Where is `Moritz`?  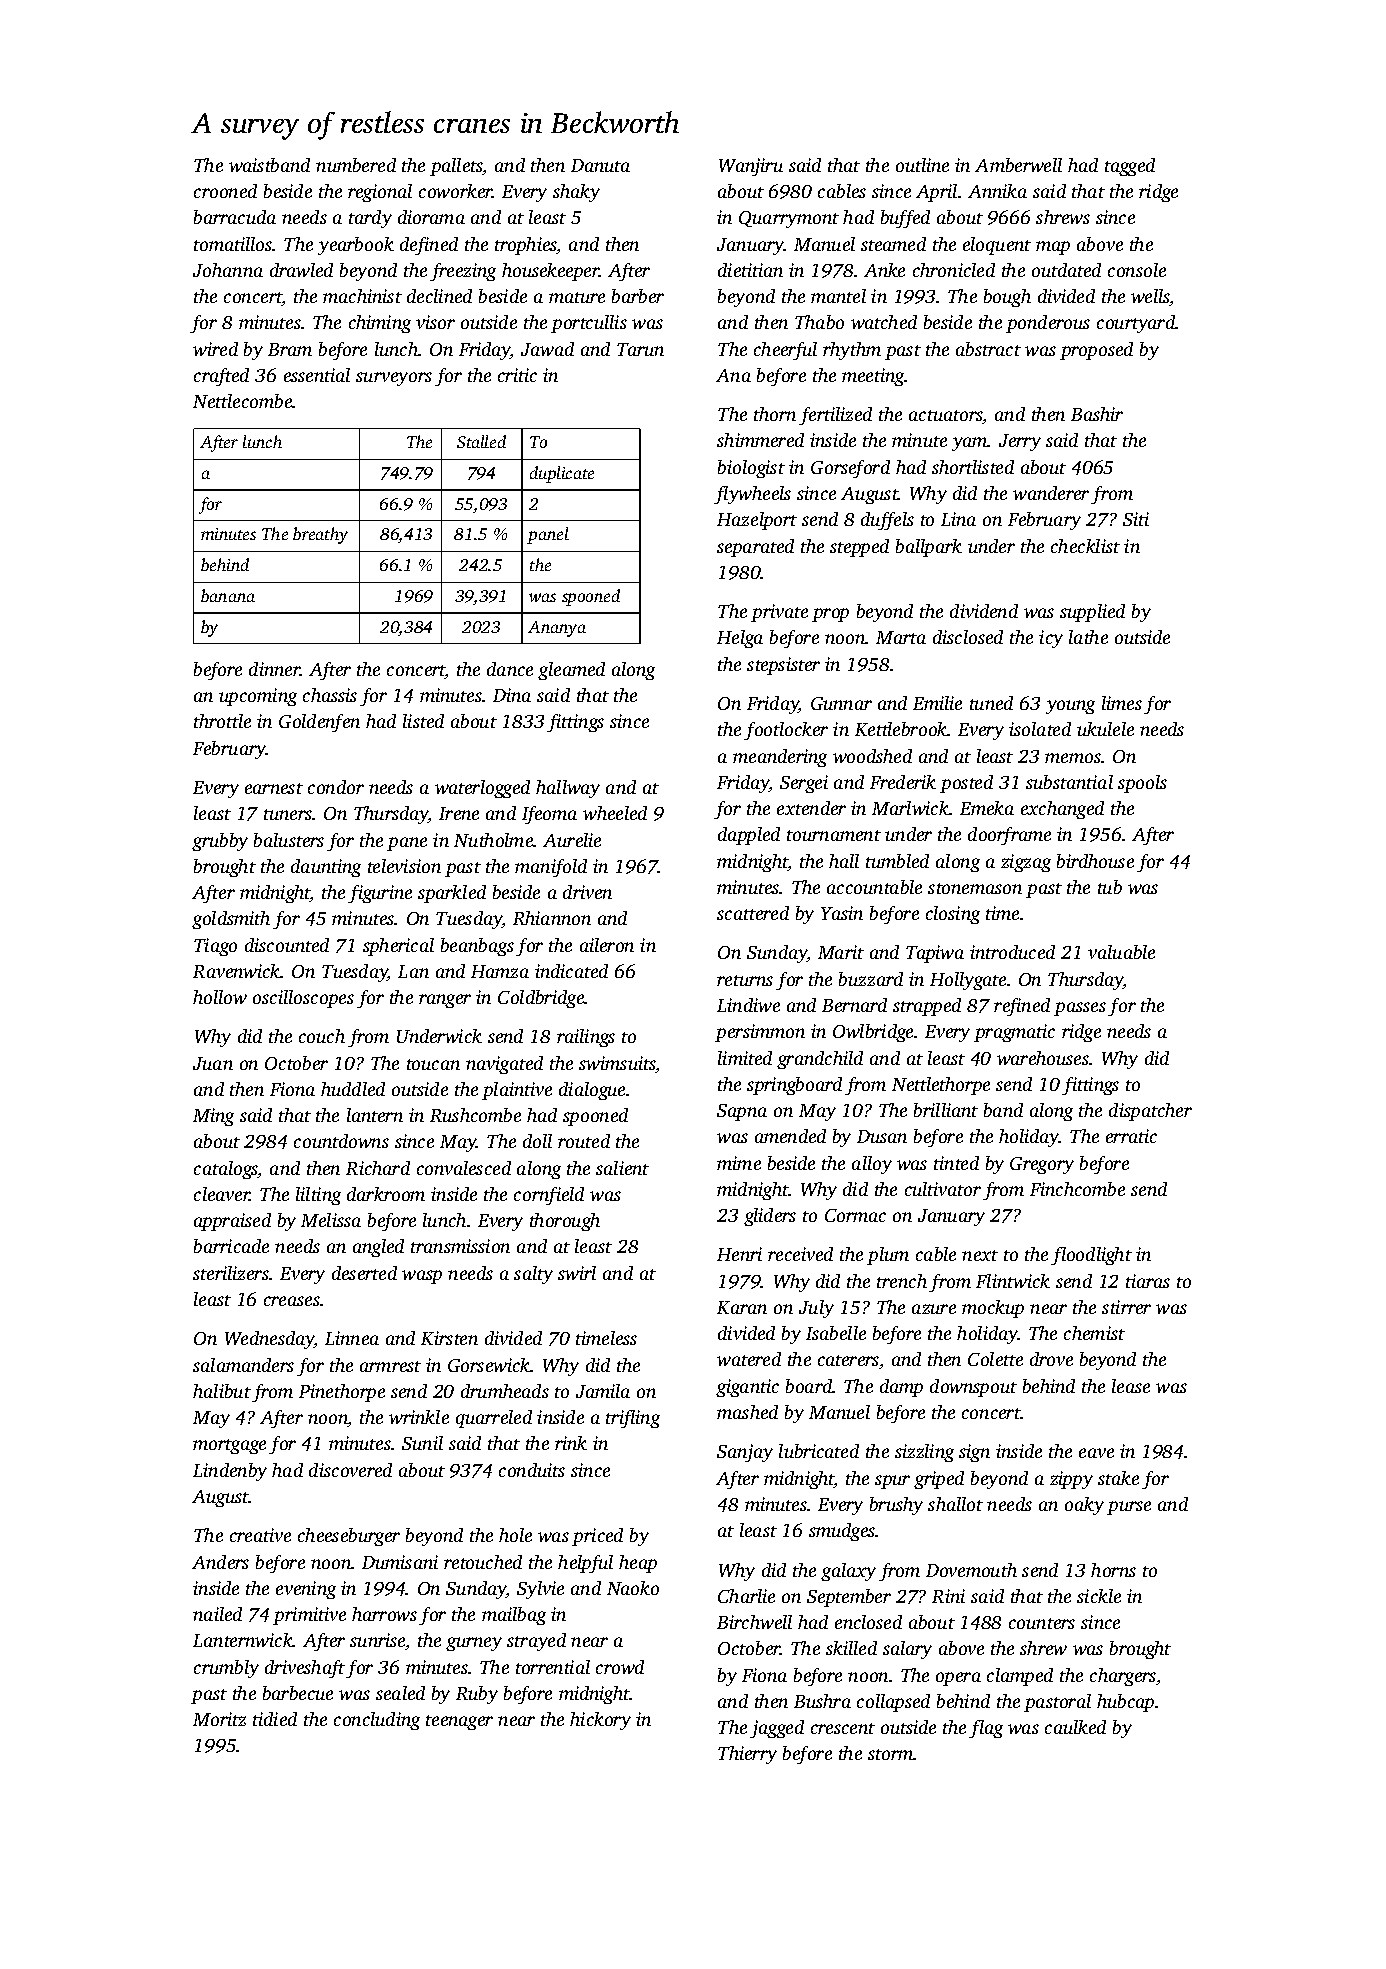 Moritz is located at coordinates (219, 1719).
